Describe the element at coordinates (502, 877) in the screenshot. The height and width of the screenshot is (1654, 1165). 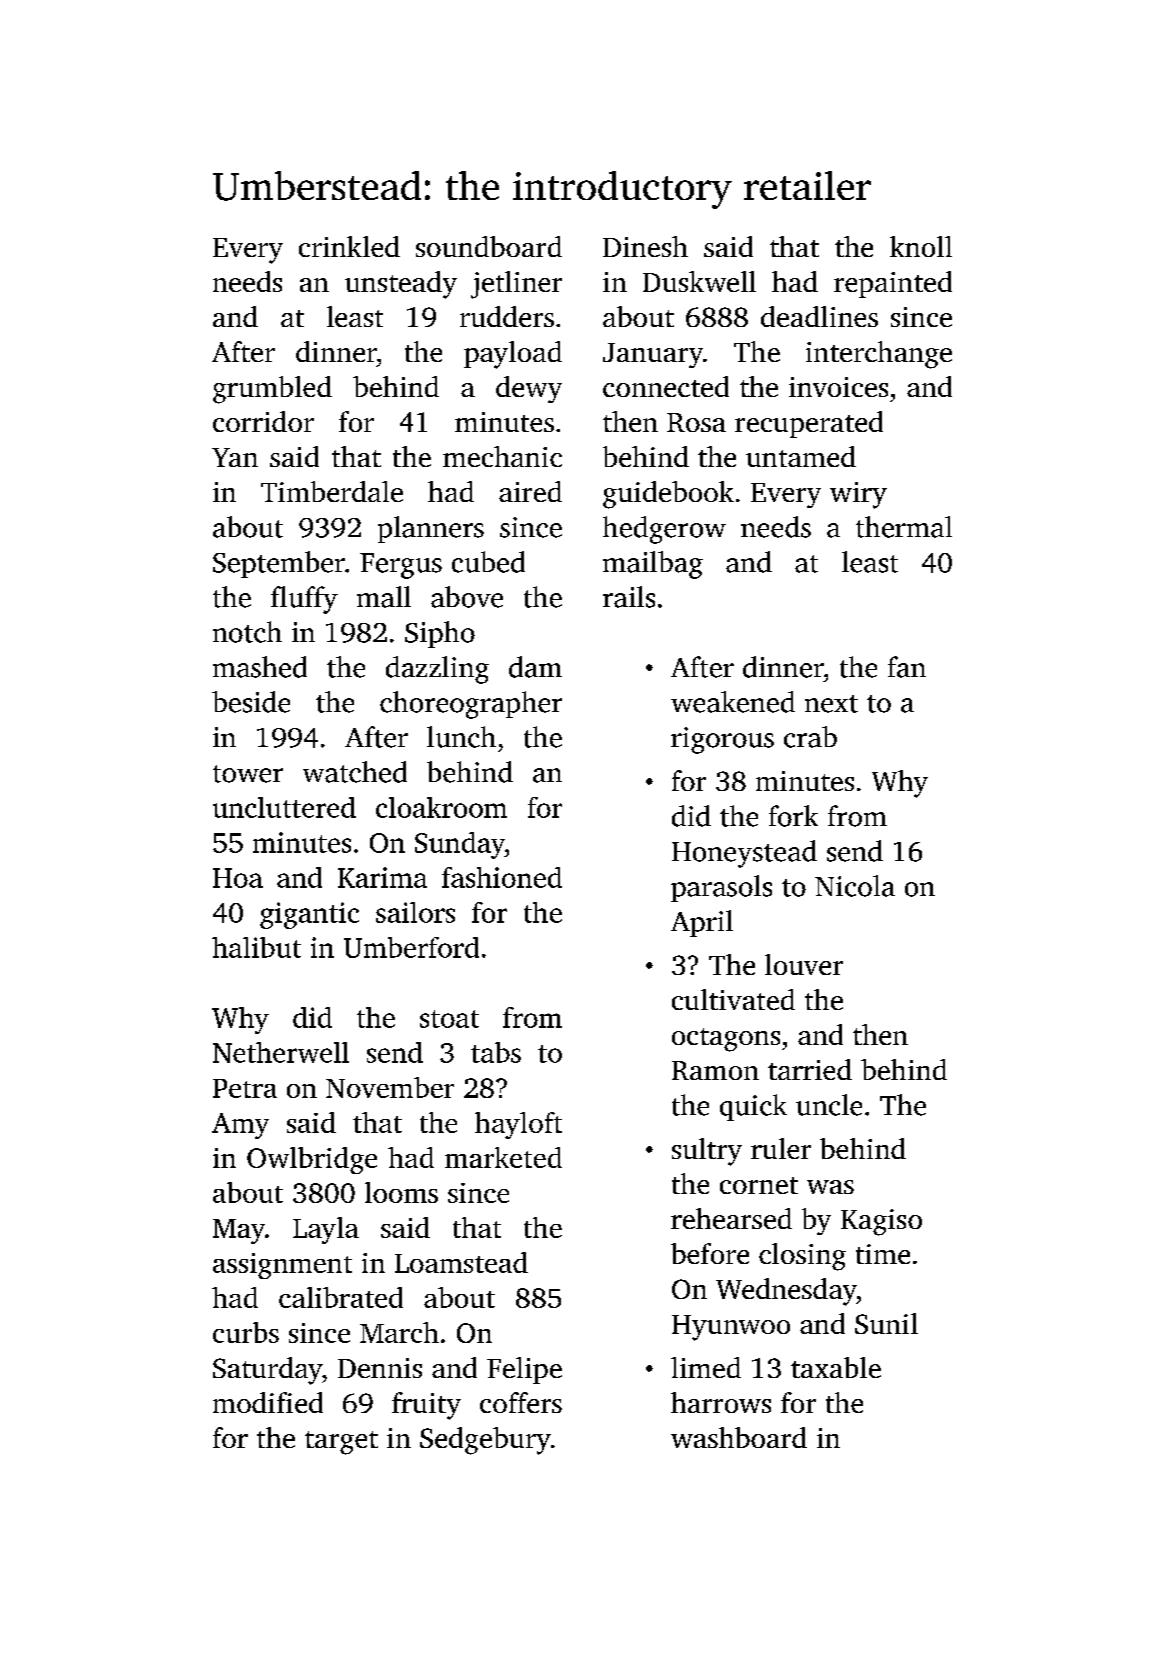
I see `fashioned` at that location.
